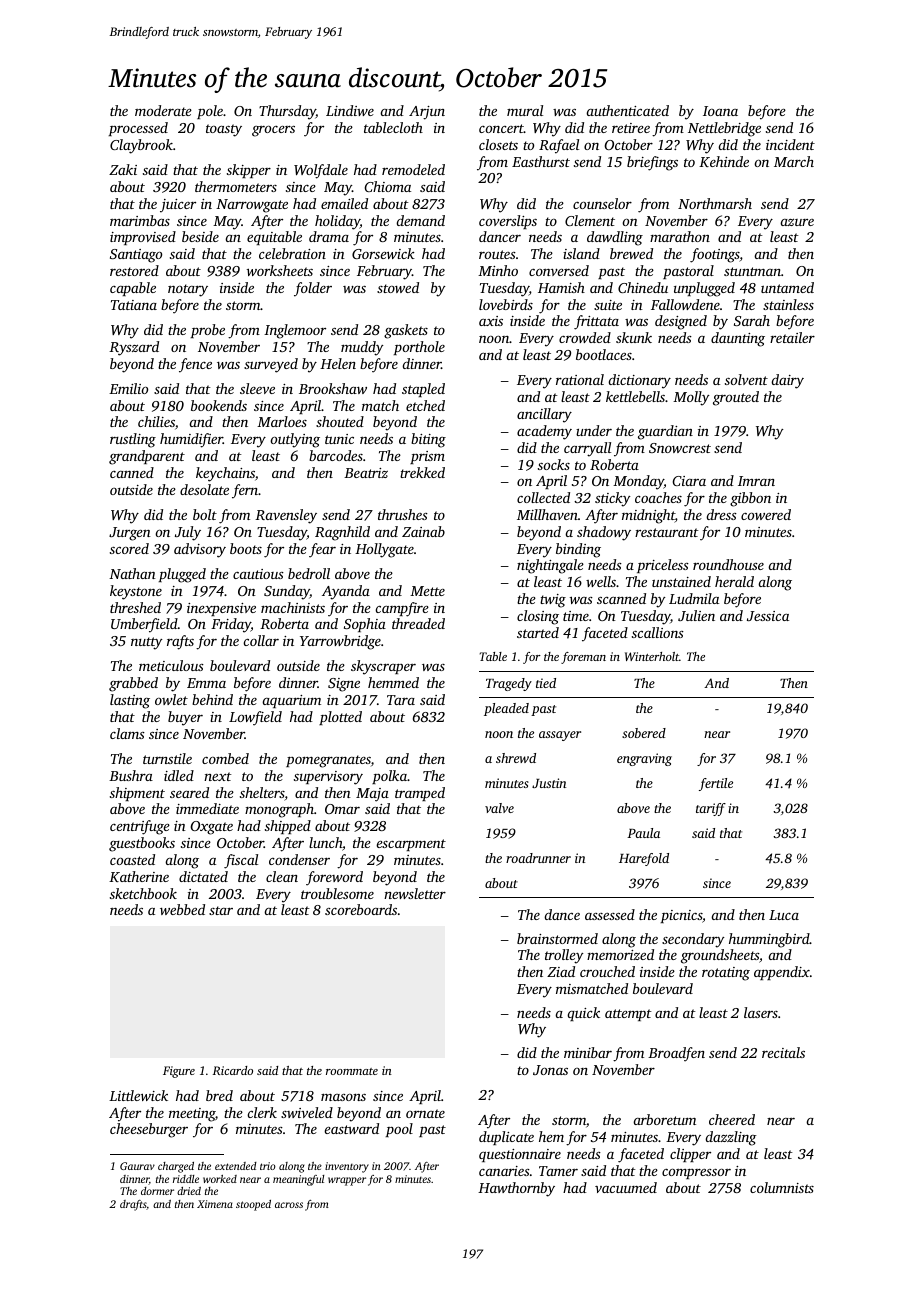 Image resolution: width=924 pixels, height=1308 pixels. I want to click on Rafael, so click(559, 146).
